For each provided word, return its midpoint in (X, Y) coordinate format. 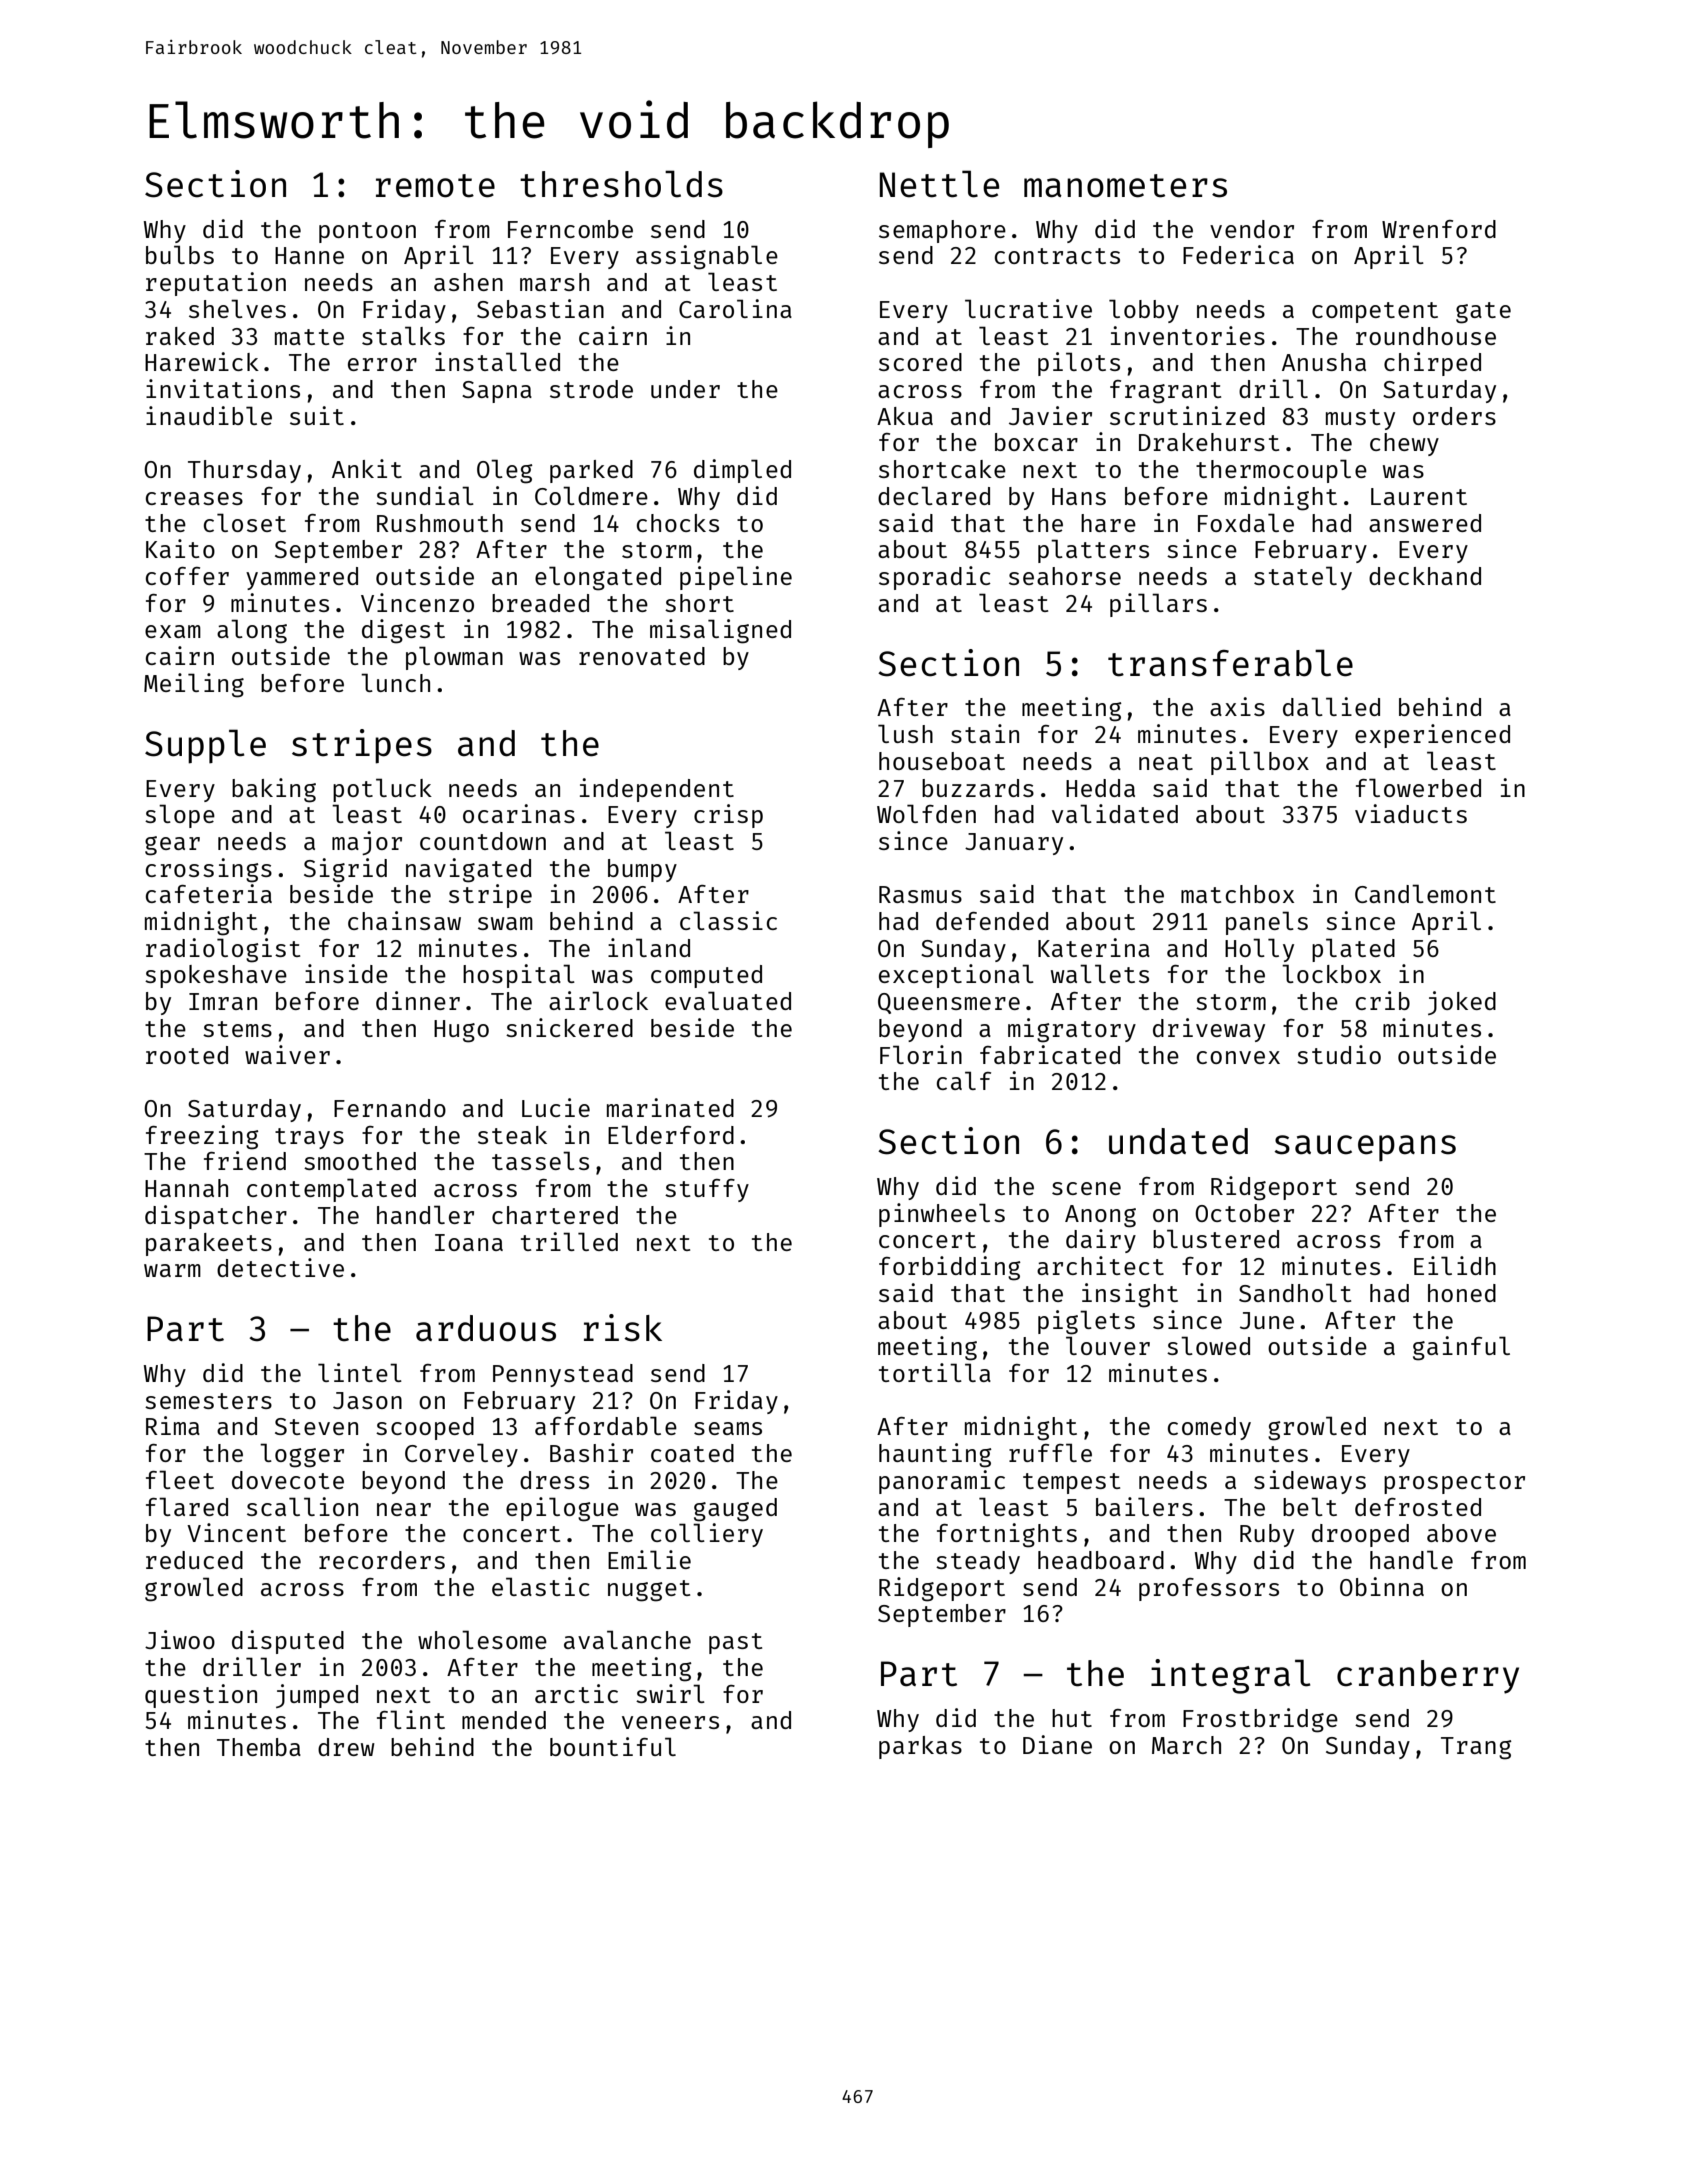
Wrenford (1439, 229)
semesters (208, 1401)
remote (435, 186)
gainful (1461, 1348)
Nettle (939, 184)
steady (978, 1562)
